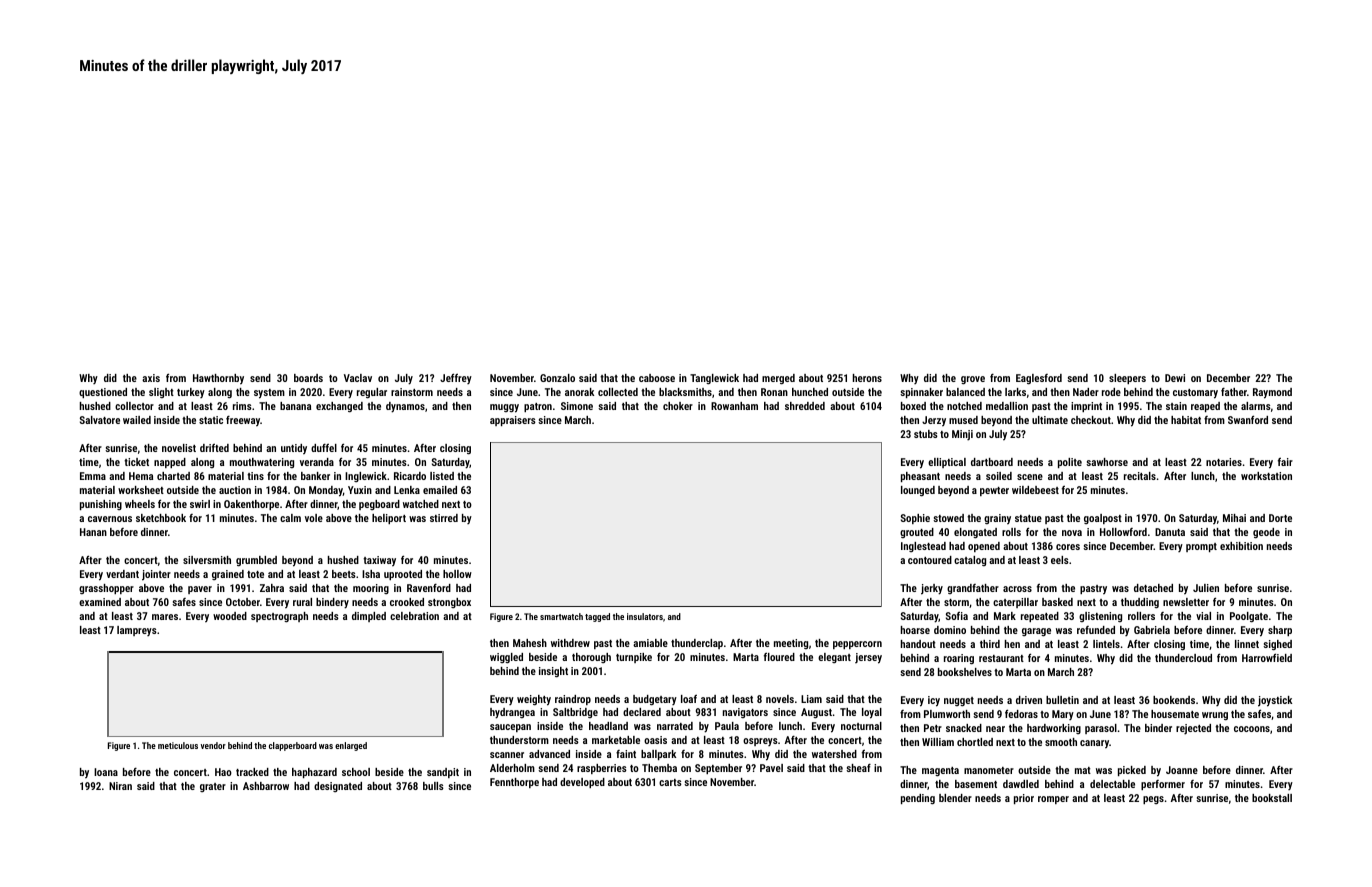 The width and height of the page is (1372, 887). I want to click on mares, so click(165, 617).
